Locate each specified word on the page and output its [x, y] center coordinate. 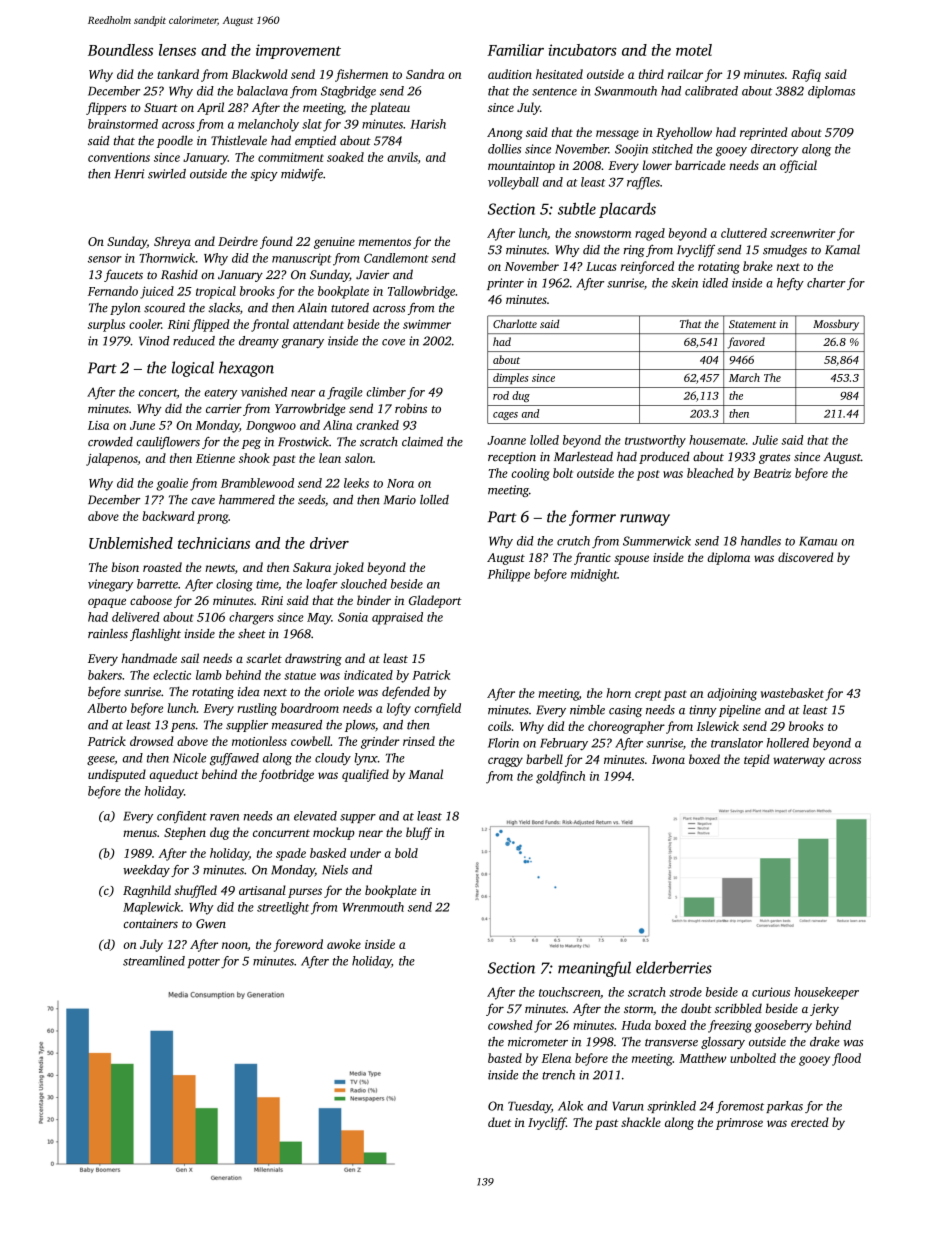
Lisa [98, 425]
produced [664, 458]
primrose [739, 1124]
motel [694, 50]
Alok [570, 1106]
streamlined [154, 961]
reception [512, 458]
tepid [757, 760]
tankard [178, 74]
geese [101, 761]
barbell [544, 759]
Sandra [425, 74]
